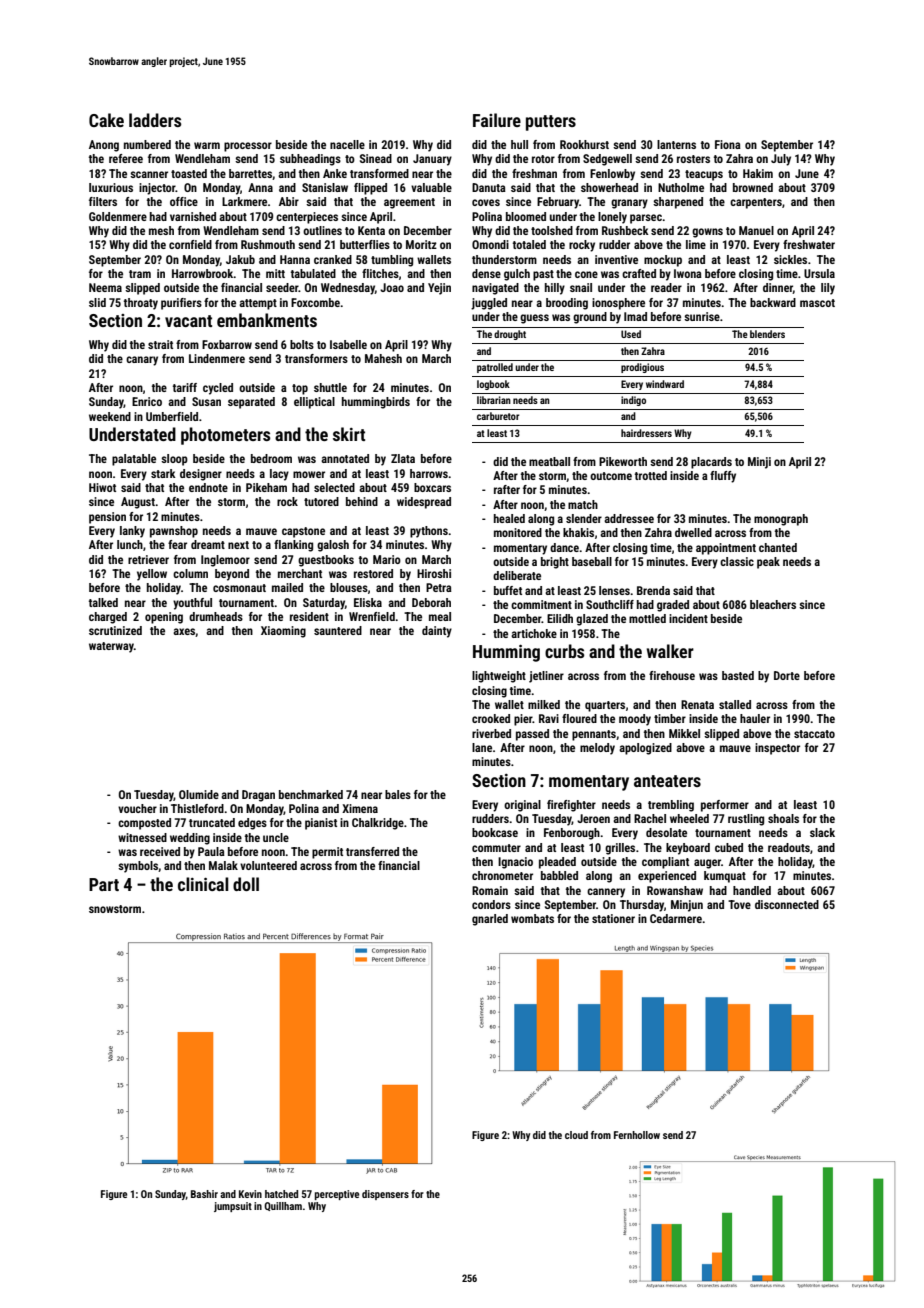 Image resolution: width=924 pixels, height=1308 pixels. Describe the element at coordinates (739, 904) in the image. I see `Tove` at that location.
